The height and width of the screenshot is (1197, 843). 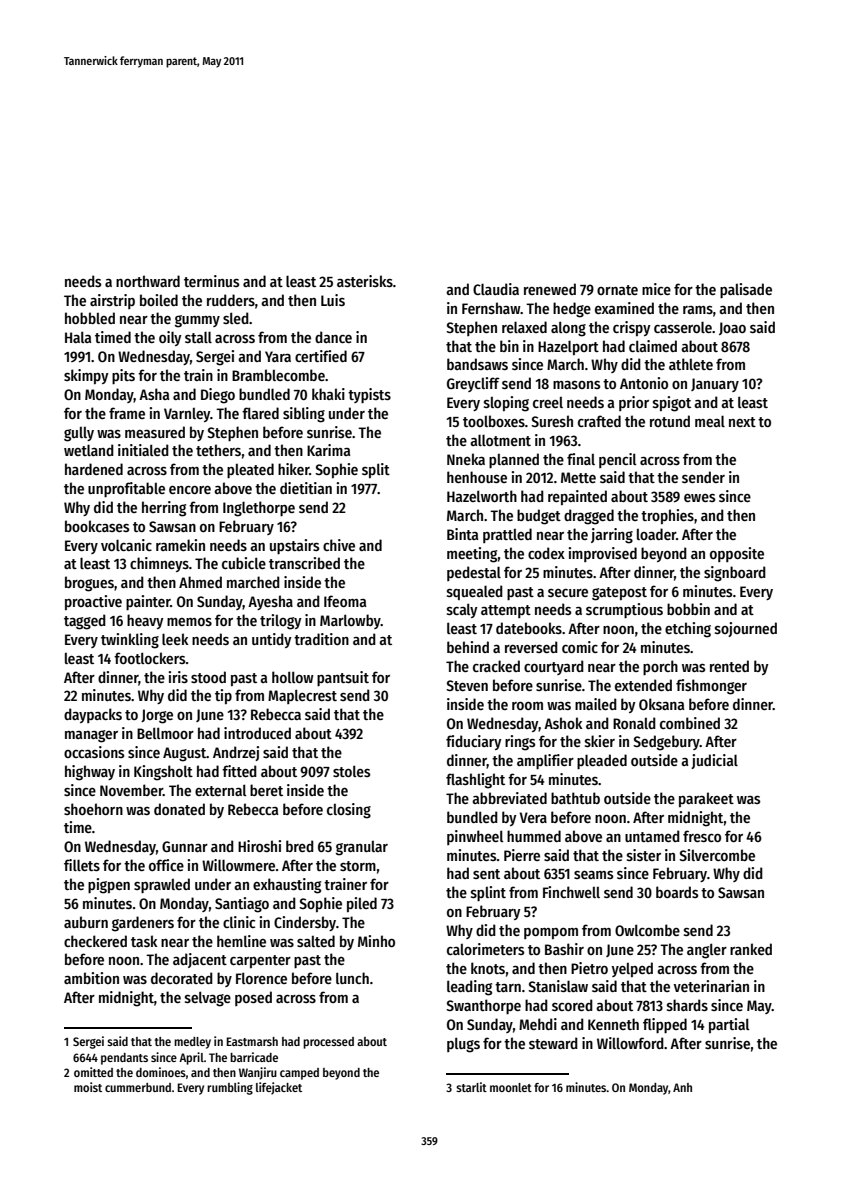 What do you see at coordinates (729, 666) in the screenshot?
I see `rented` at bounding box center [729, 666].
